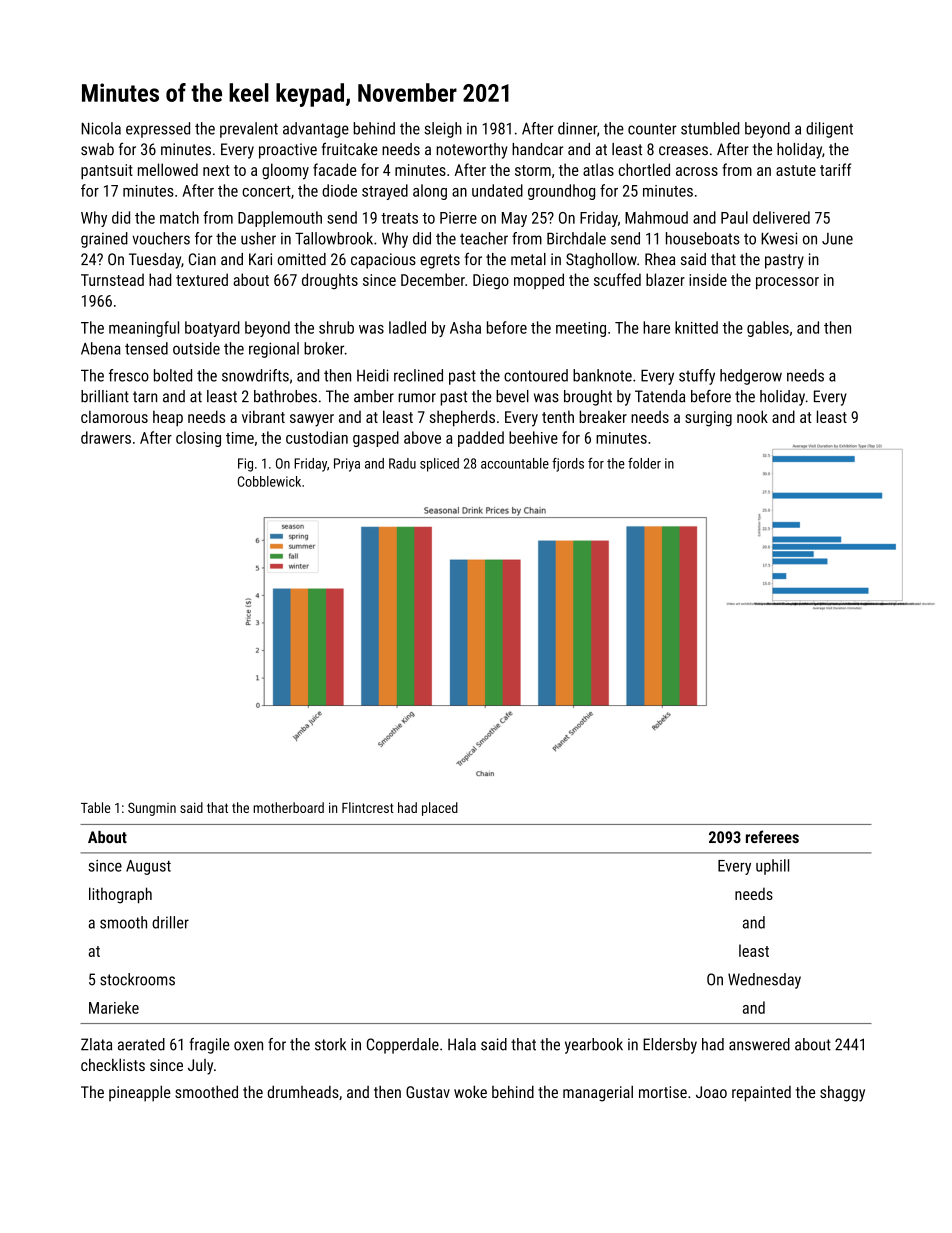 The width and height of the screenshot is (952, 1233). I want to click on groundhog, so click(561, 192).
